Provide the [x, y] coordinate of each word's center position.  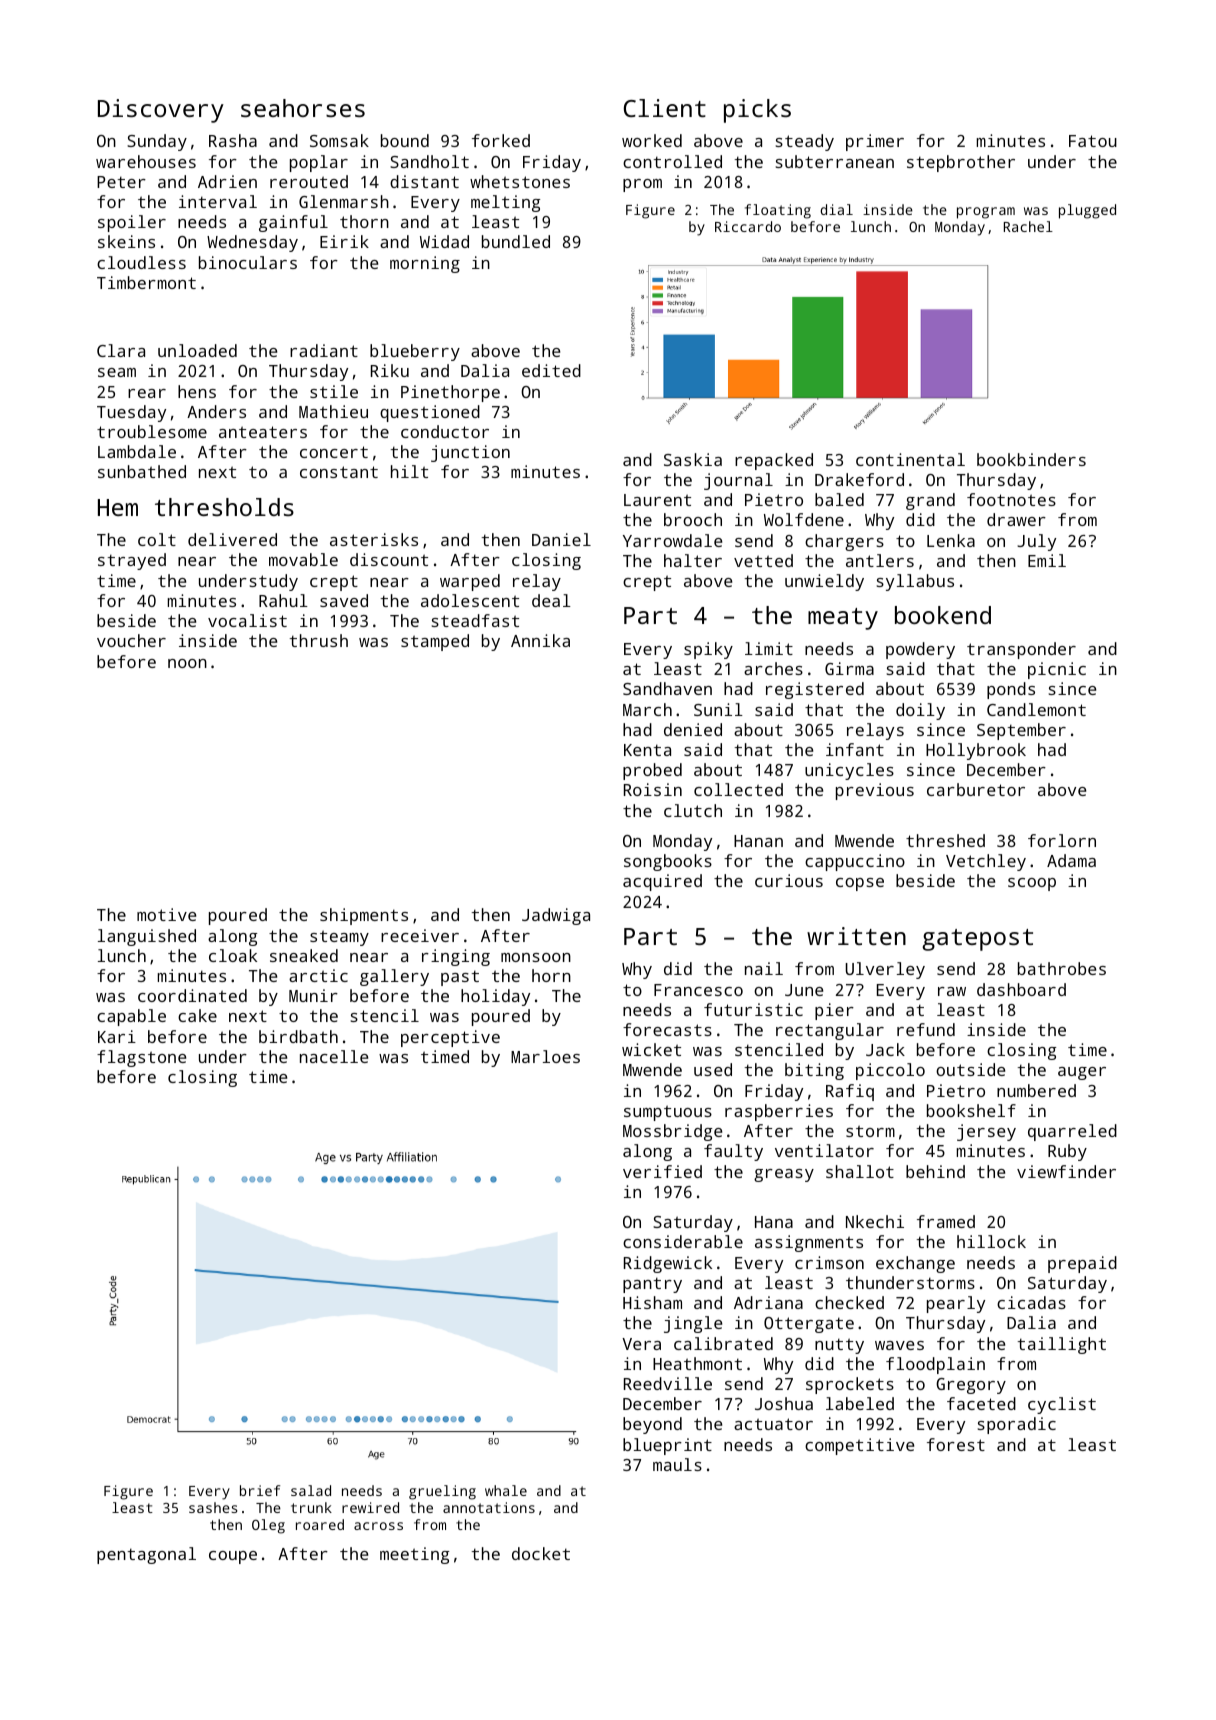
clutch [693, 810]
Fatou [1093, 141]
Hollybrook [976, 751]
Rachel [1028, 226]
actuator [773, 1424]
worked [652, 140]
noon [187, 663]
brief [260, 1490]
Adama [1071, 860]
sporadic [1017, 1425]
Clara [121, 350]
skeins [126, 241]
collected [738, 789]
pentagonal [146, 1555]
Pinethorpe [450, 393]
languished [147, 937]
